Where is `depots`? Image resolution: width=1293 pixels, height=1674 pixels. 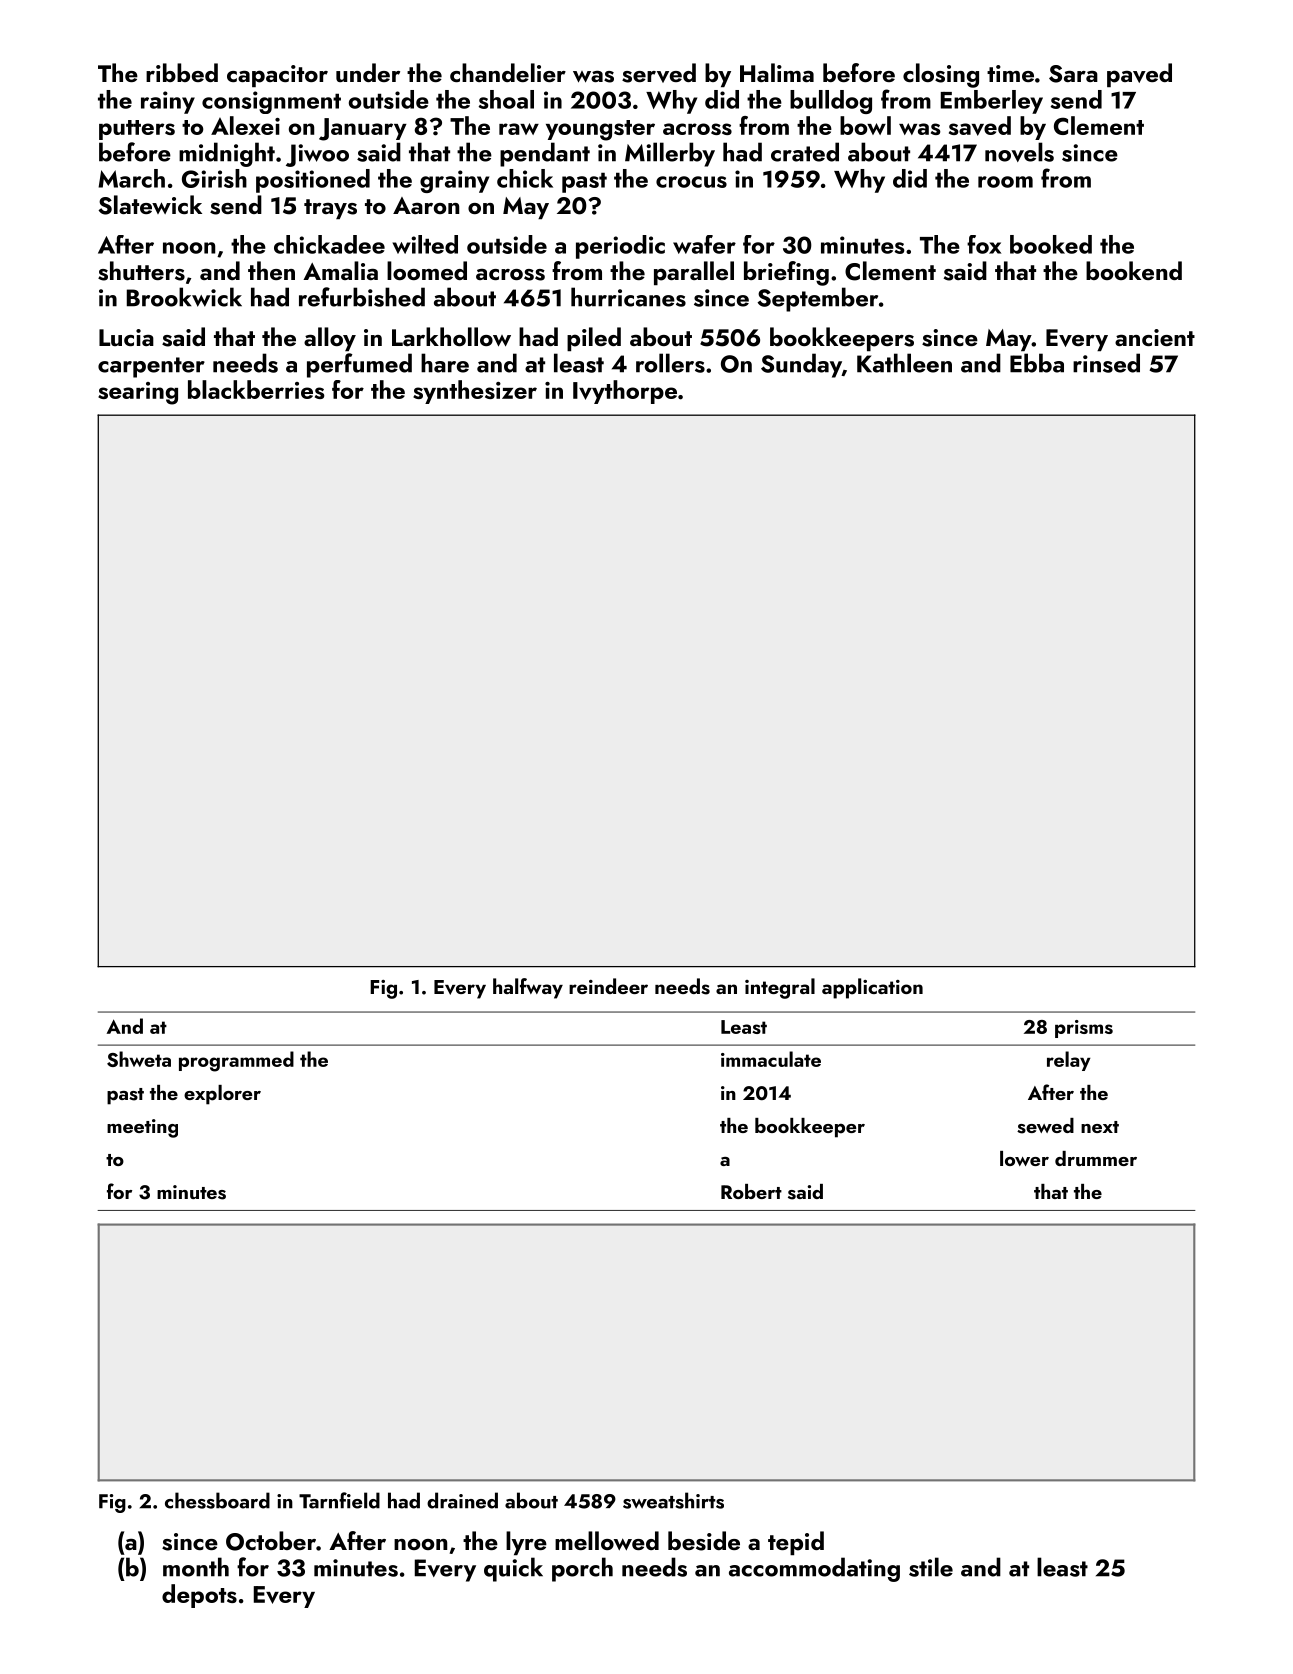 depots is located at coordinates (199, 1596).
